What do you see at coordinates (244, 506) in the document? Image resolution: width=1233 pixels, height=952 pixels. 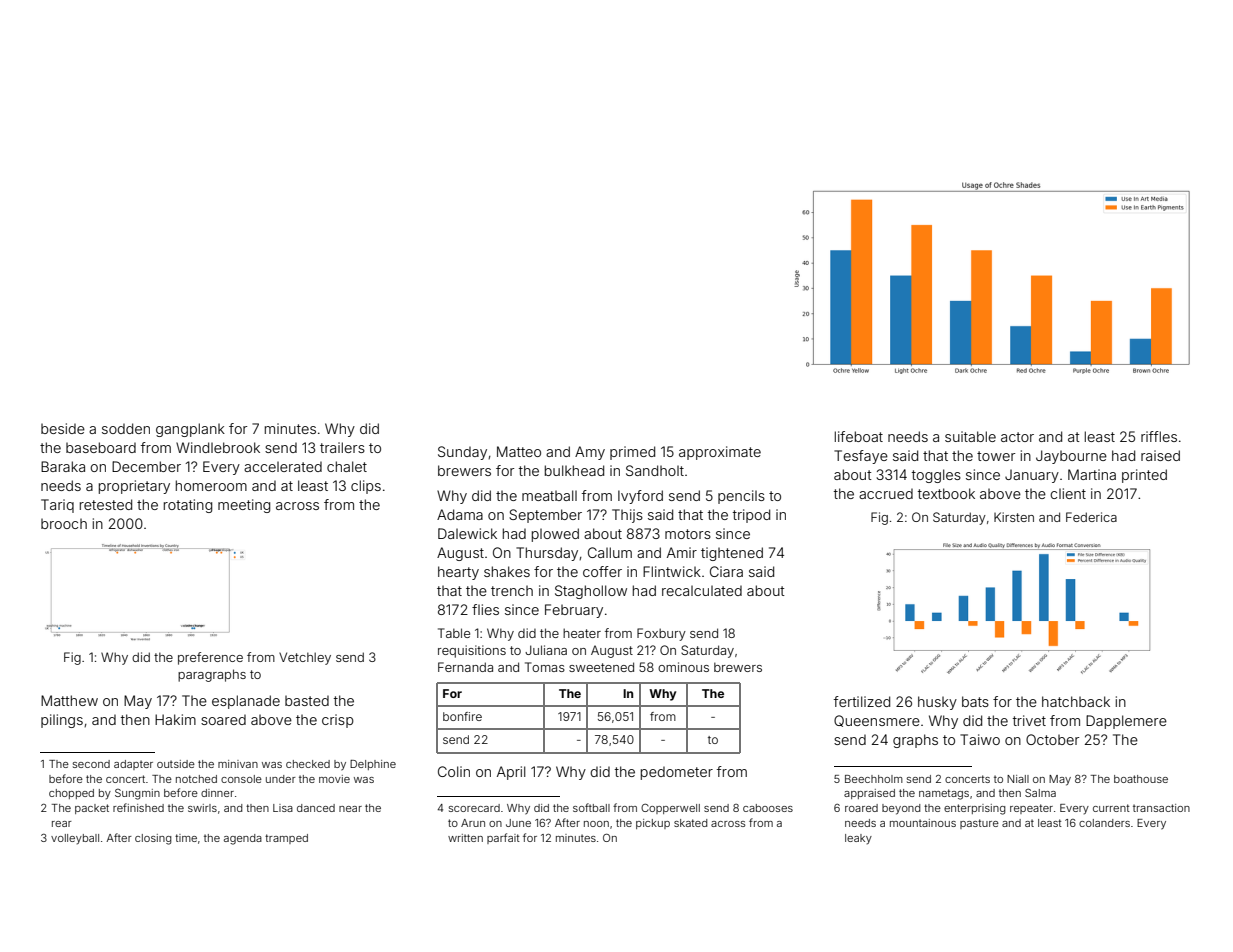 I see `meeting` at bounding box center [244, 506].
